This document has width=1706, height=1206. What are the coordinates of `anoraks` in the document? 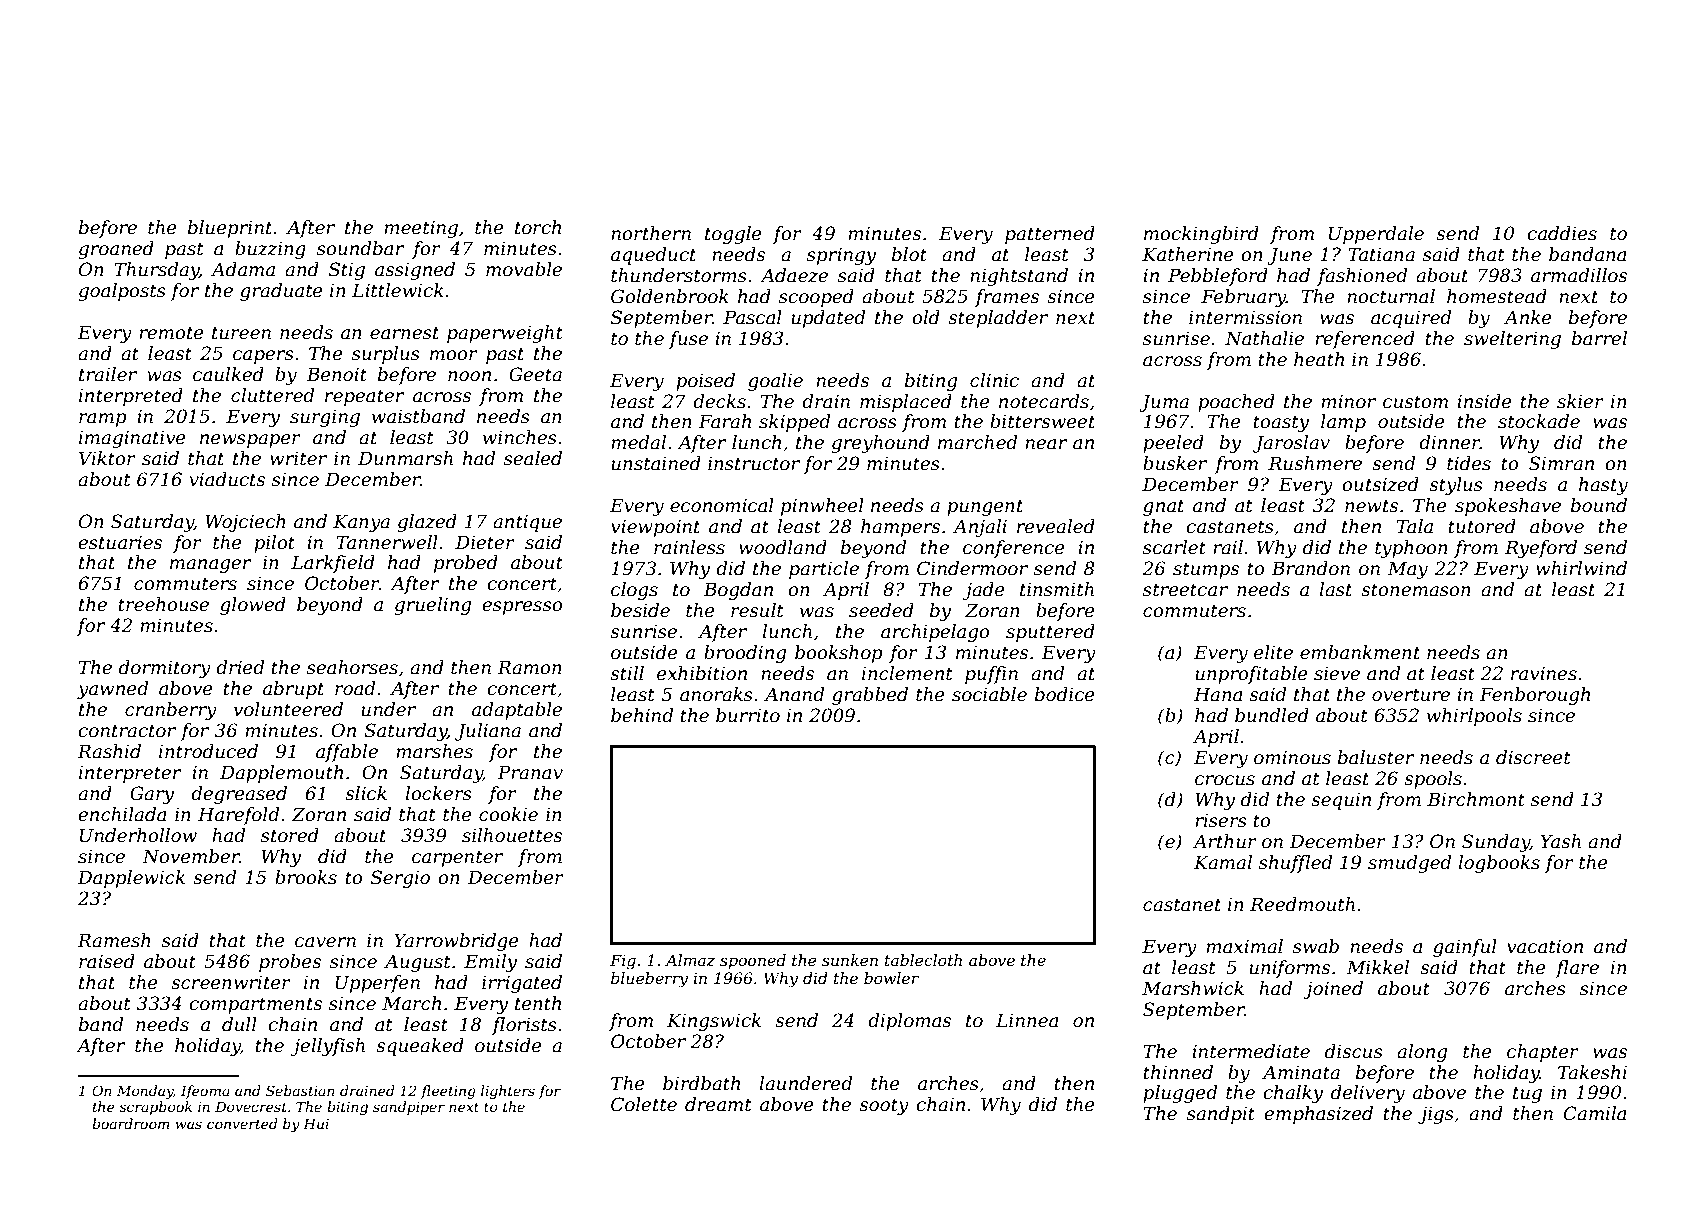 It's located at (716, 694).
